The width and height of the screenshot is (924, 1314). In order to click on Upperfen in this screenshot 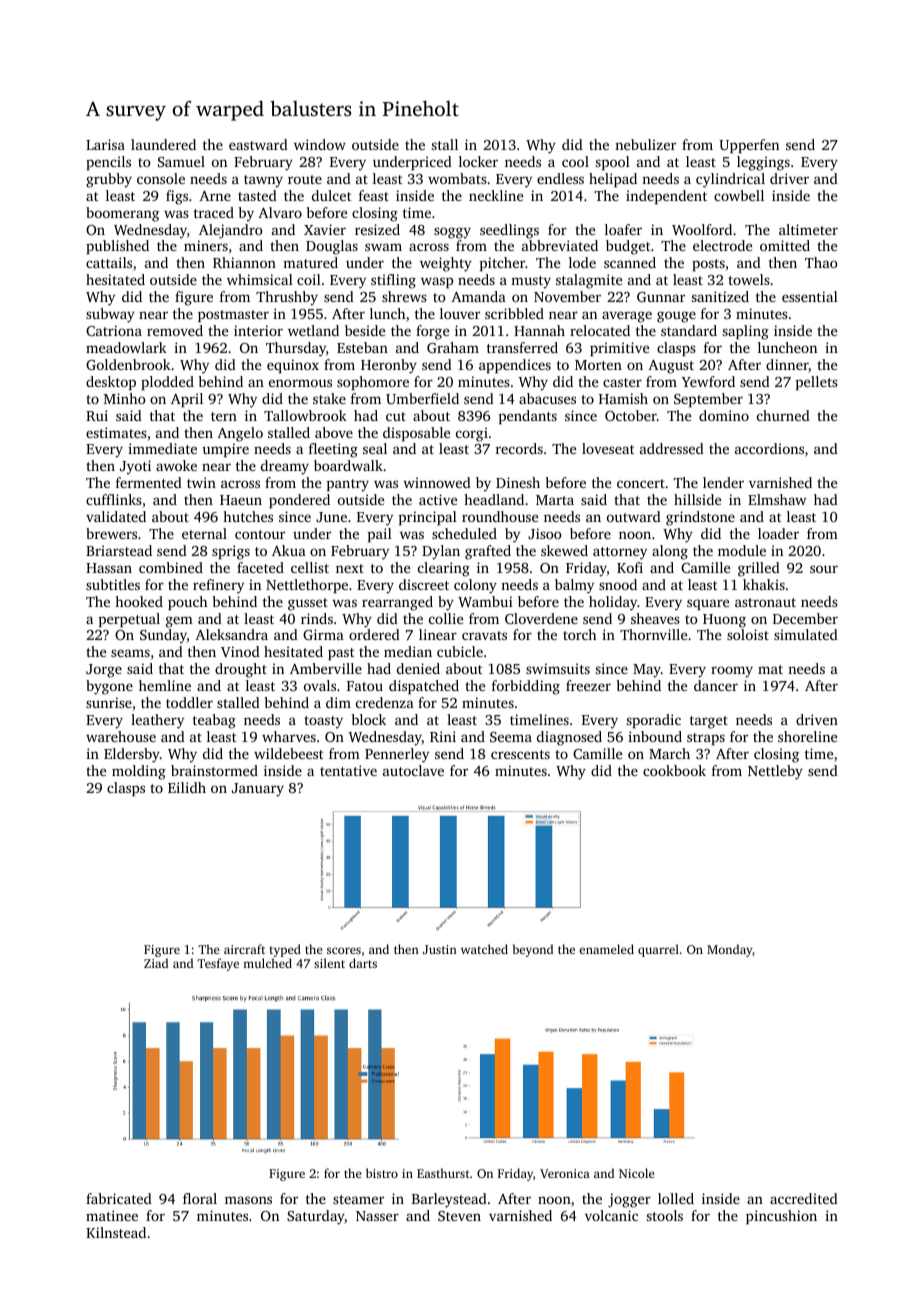, I will do `click(749, 146)`.
